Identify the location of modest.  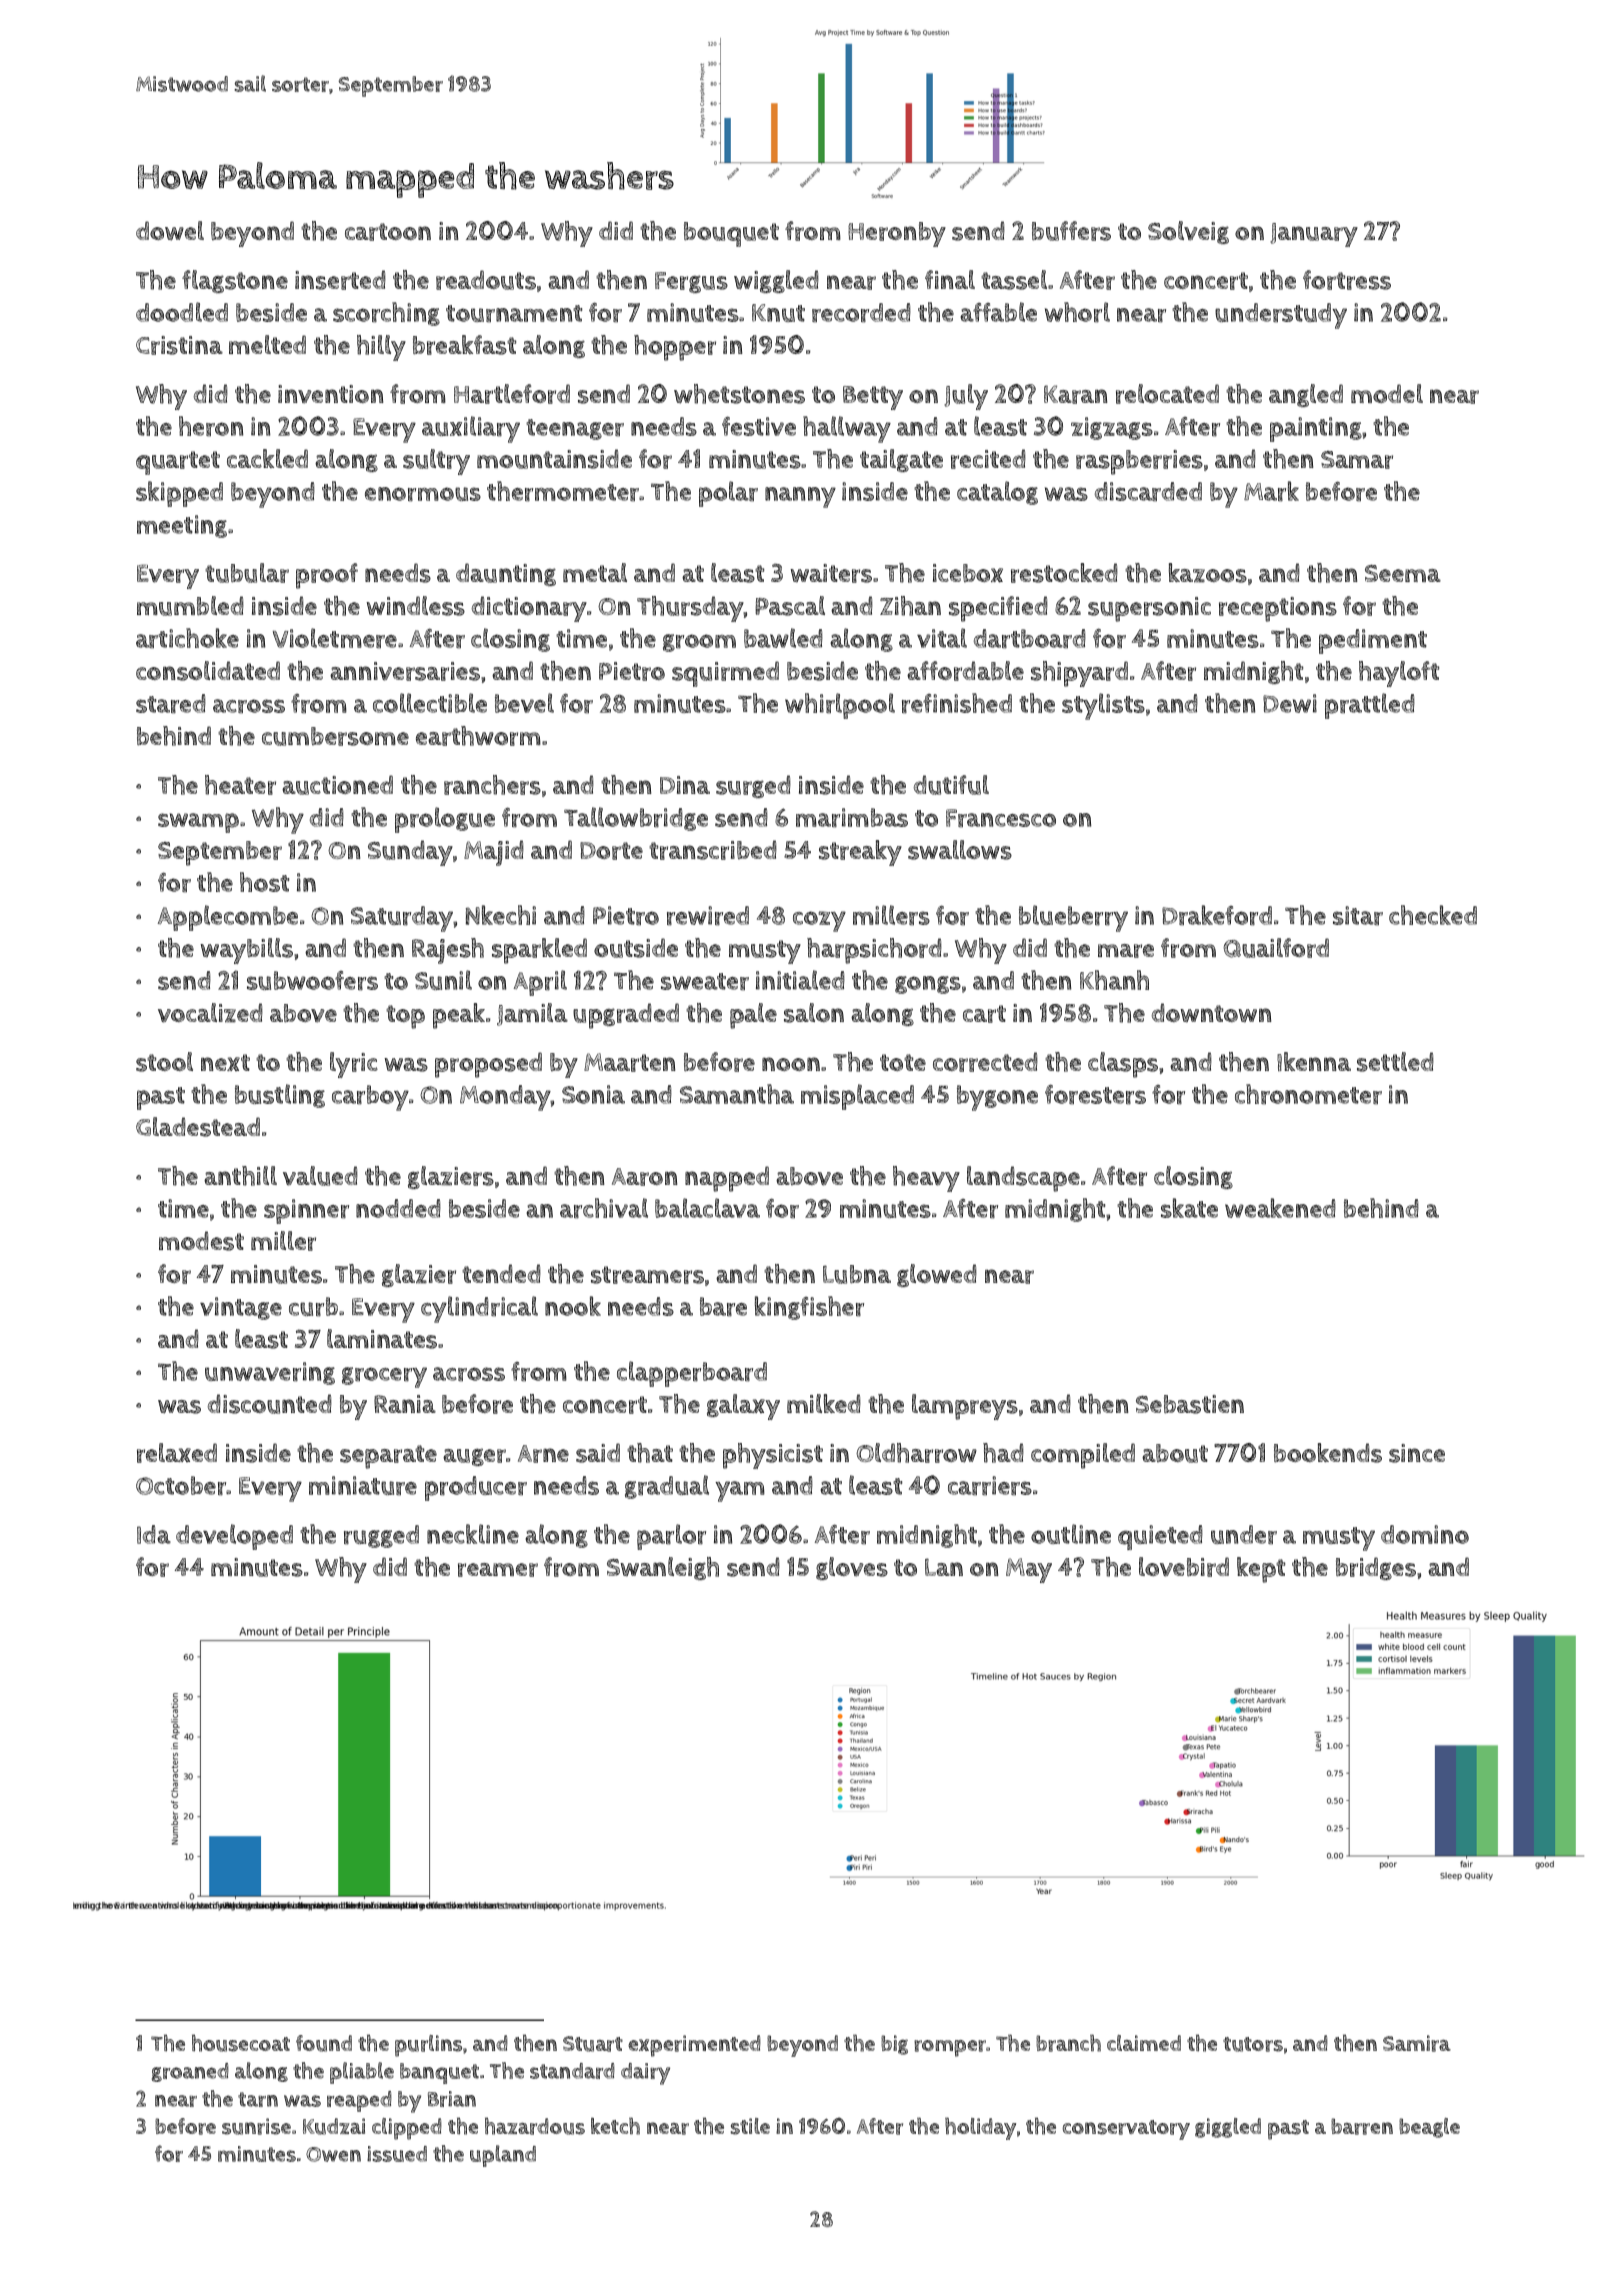
(201, 1241).
